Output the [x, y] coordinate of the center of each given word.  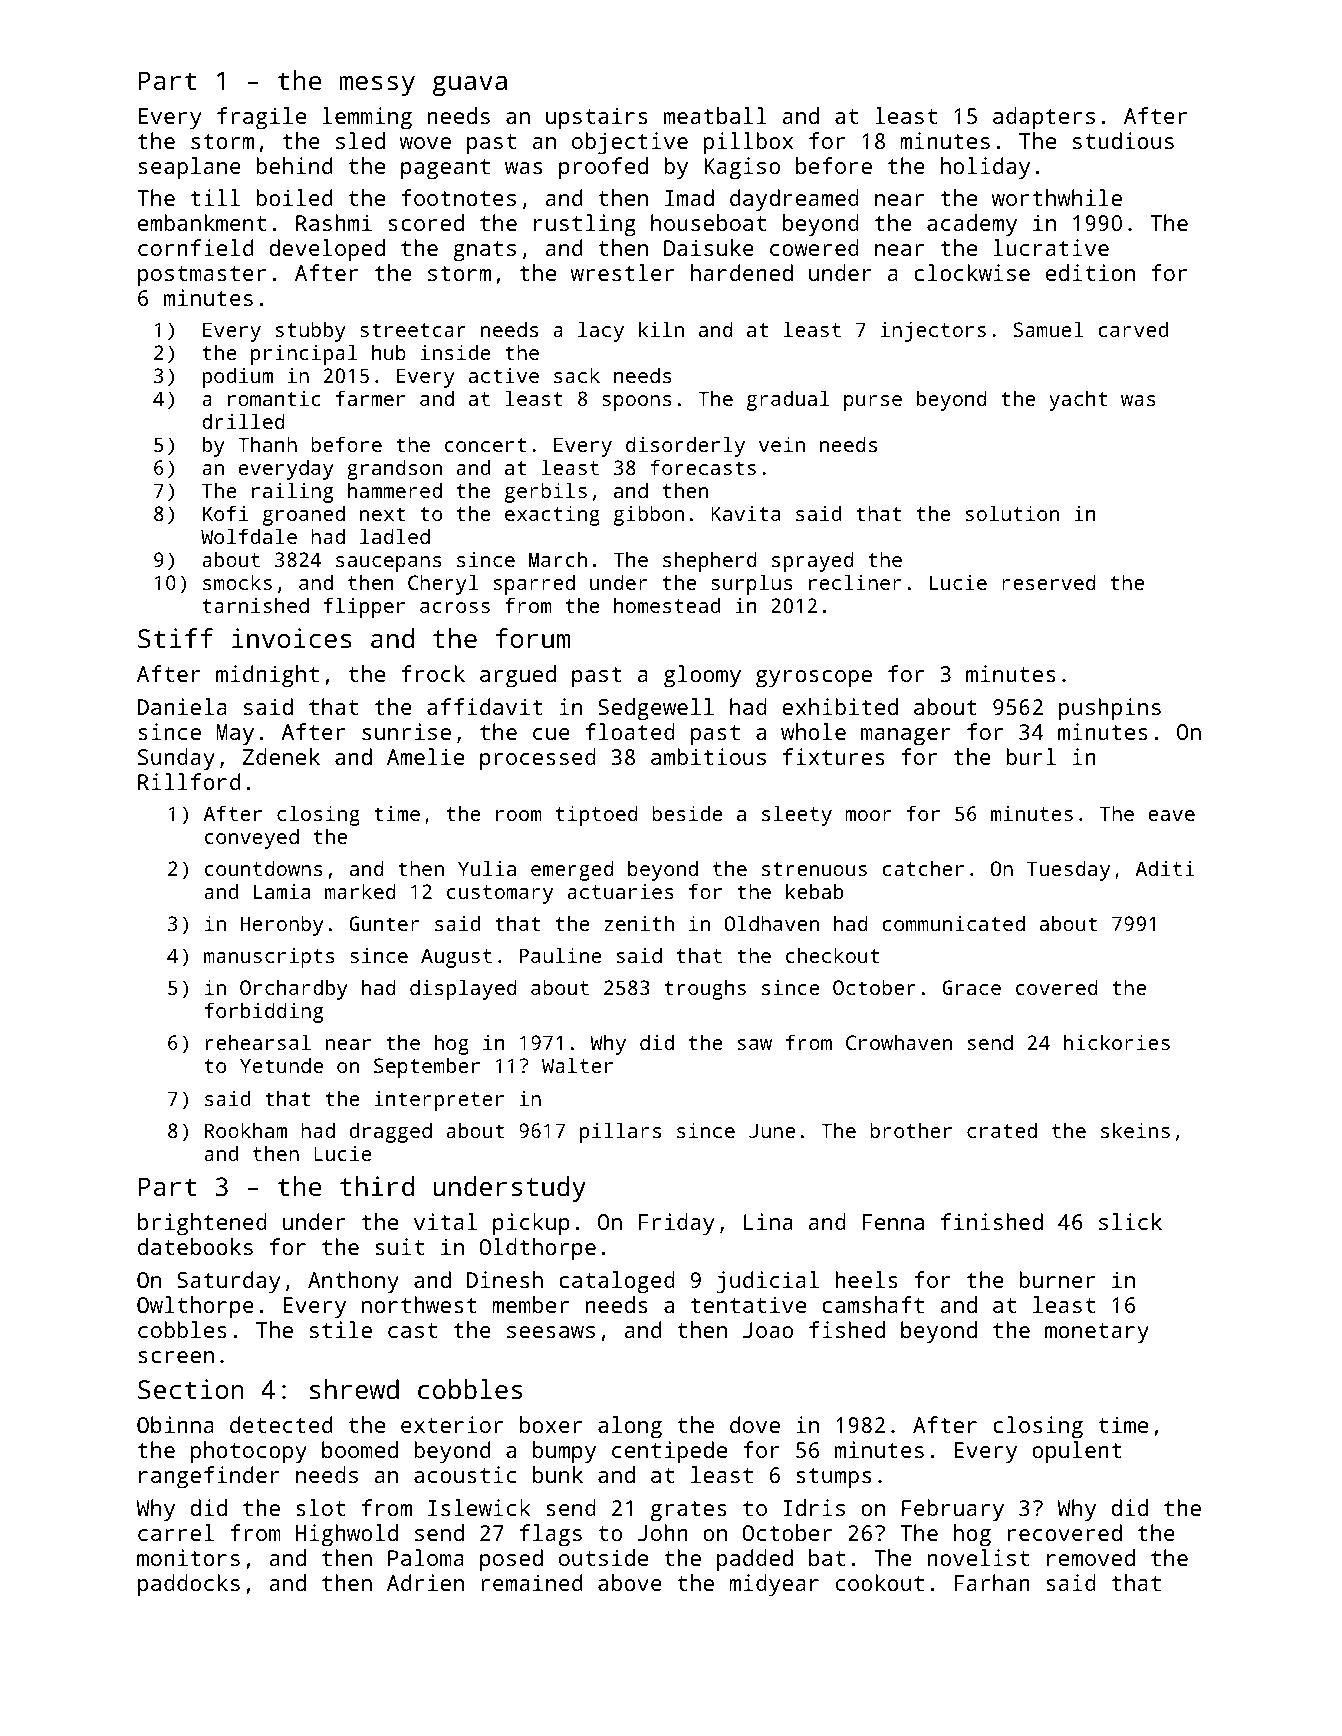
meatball [715, 115]
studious [1123, 140]
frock [433, 673]
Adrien [425, 1582]
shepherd [710, 561]
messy [377, 86]
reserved [1049, 582]
